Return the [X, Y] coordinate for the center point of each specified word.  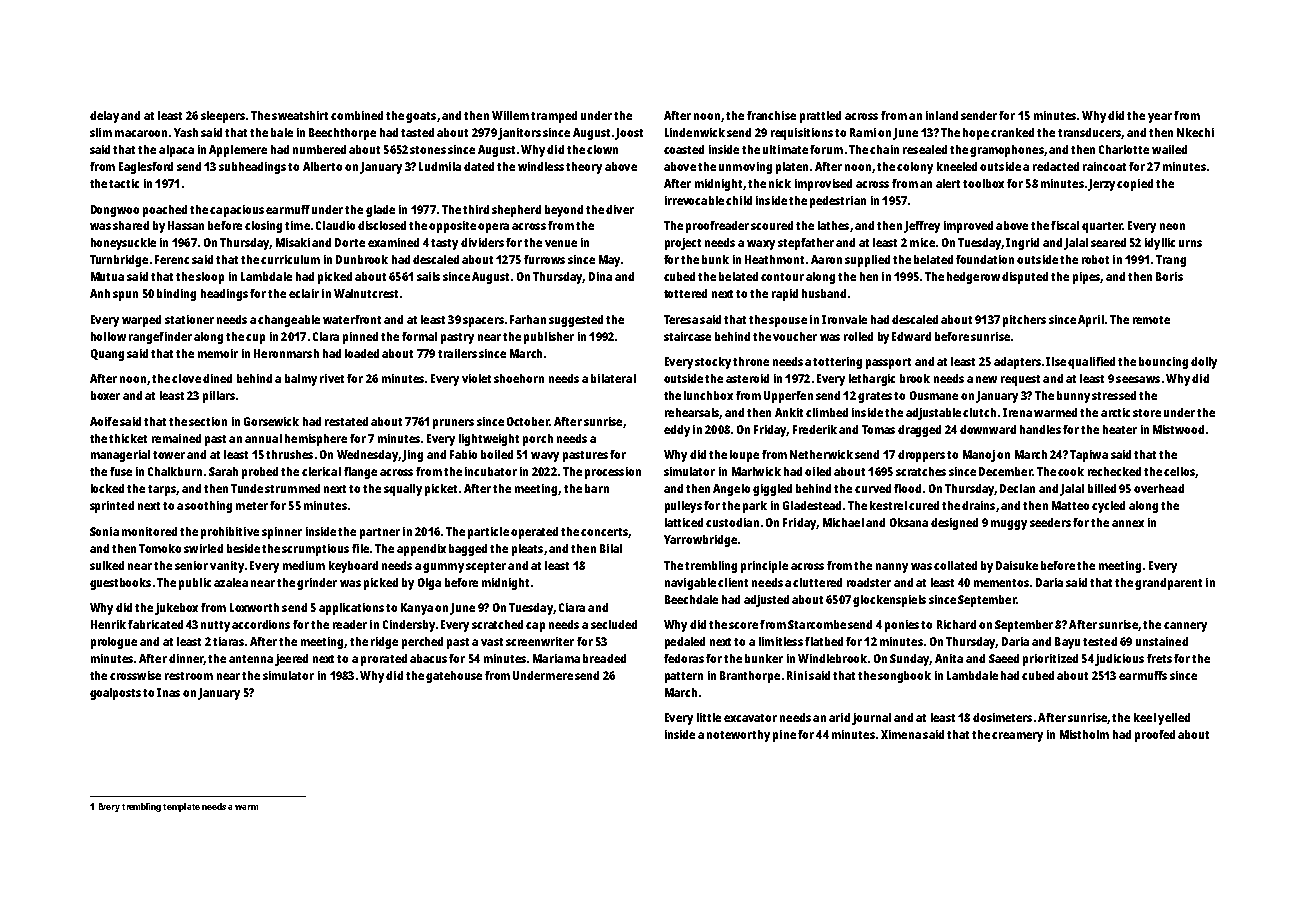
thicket [128, 438]
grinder [317, 584]
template [181, 807]
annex [1128, 523]
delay [104, 117]
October [528, 421]
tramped [554, 117]
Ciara [572, 607]
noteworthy [738, 736]
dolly [1204, 363]
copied [1135, 185]
